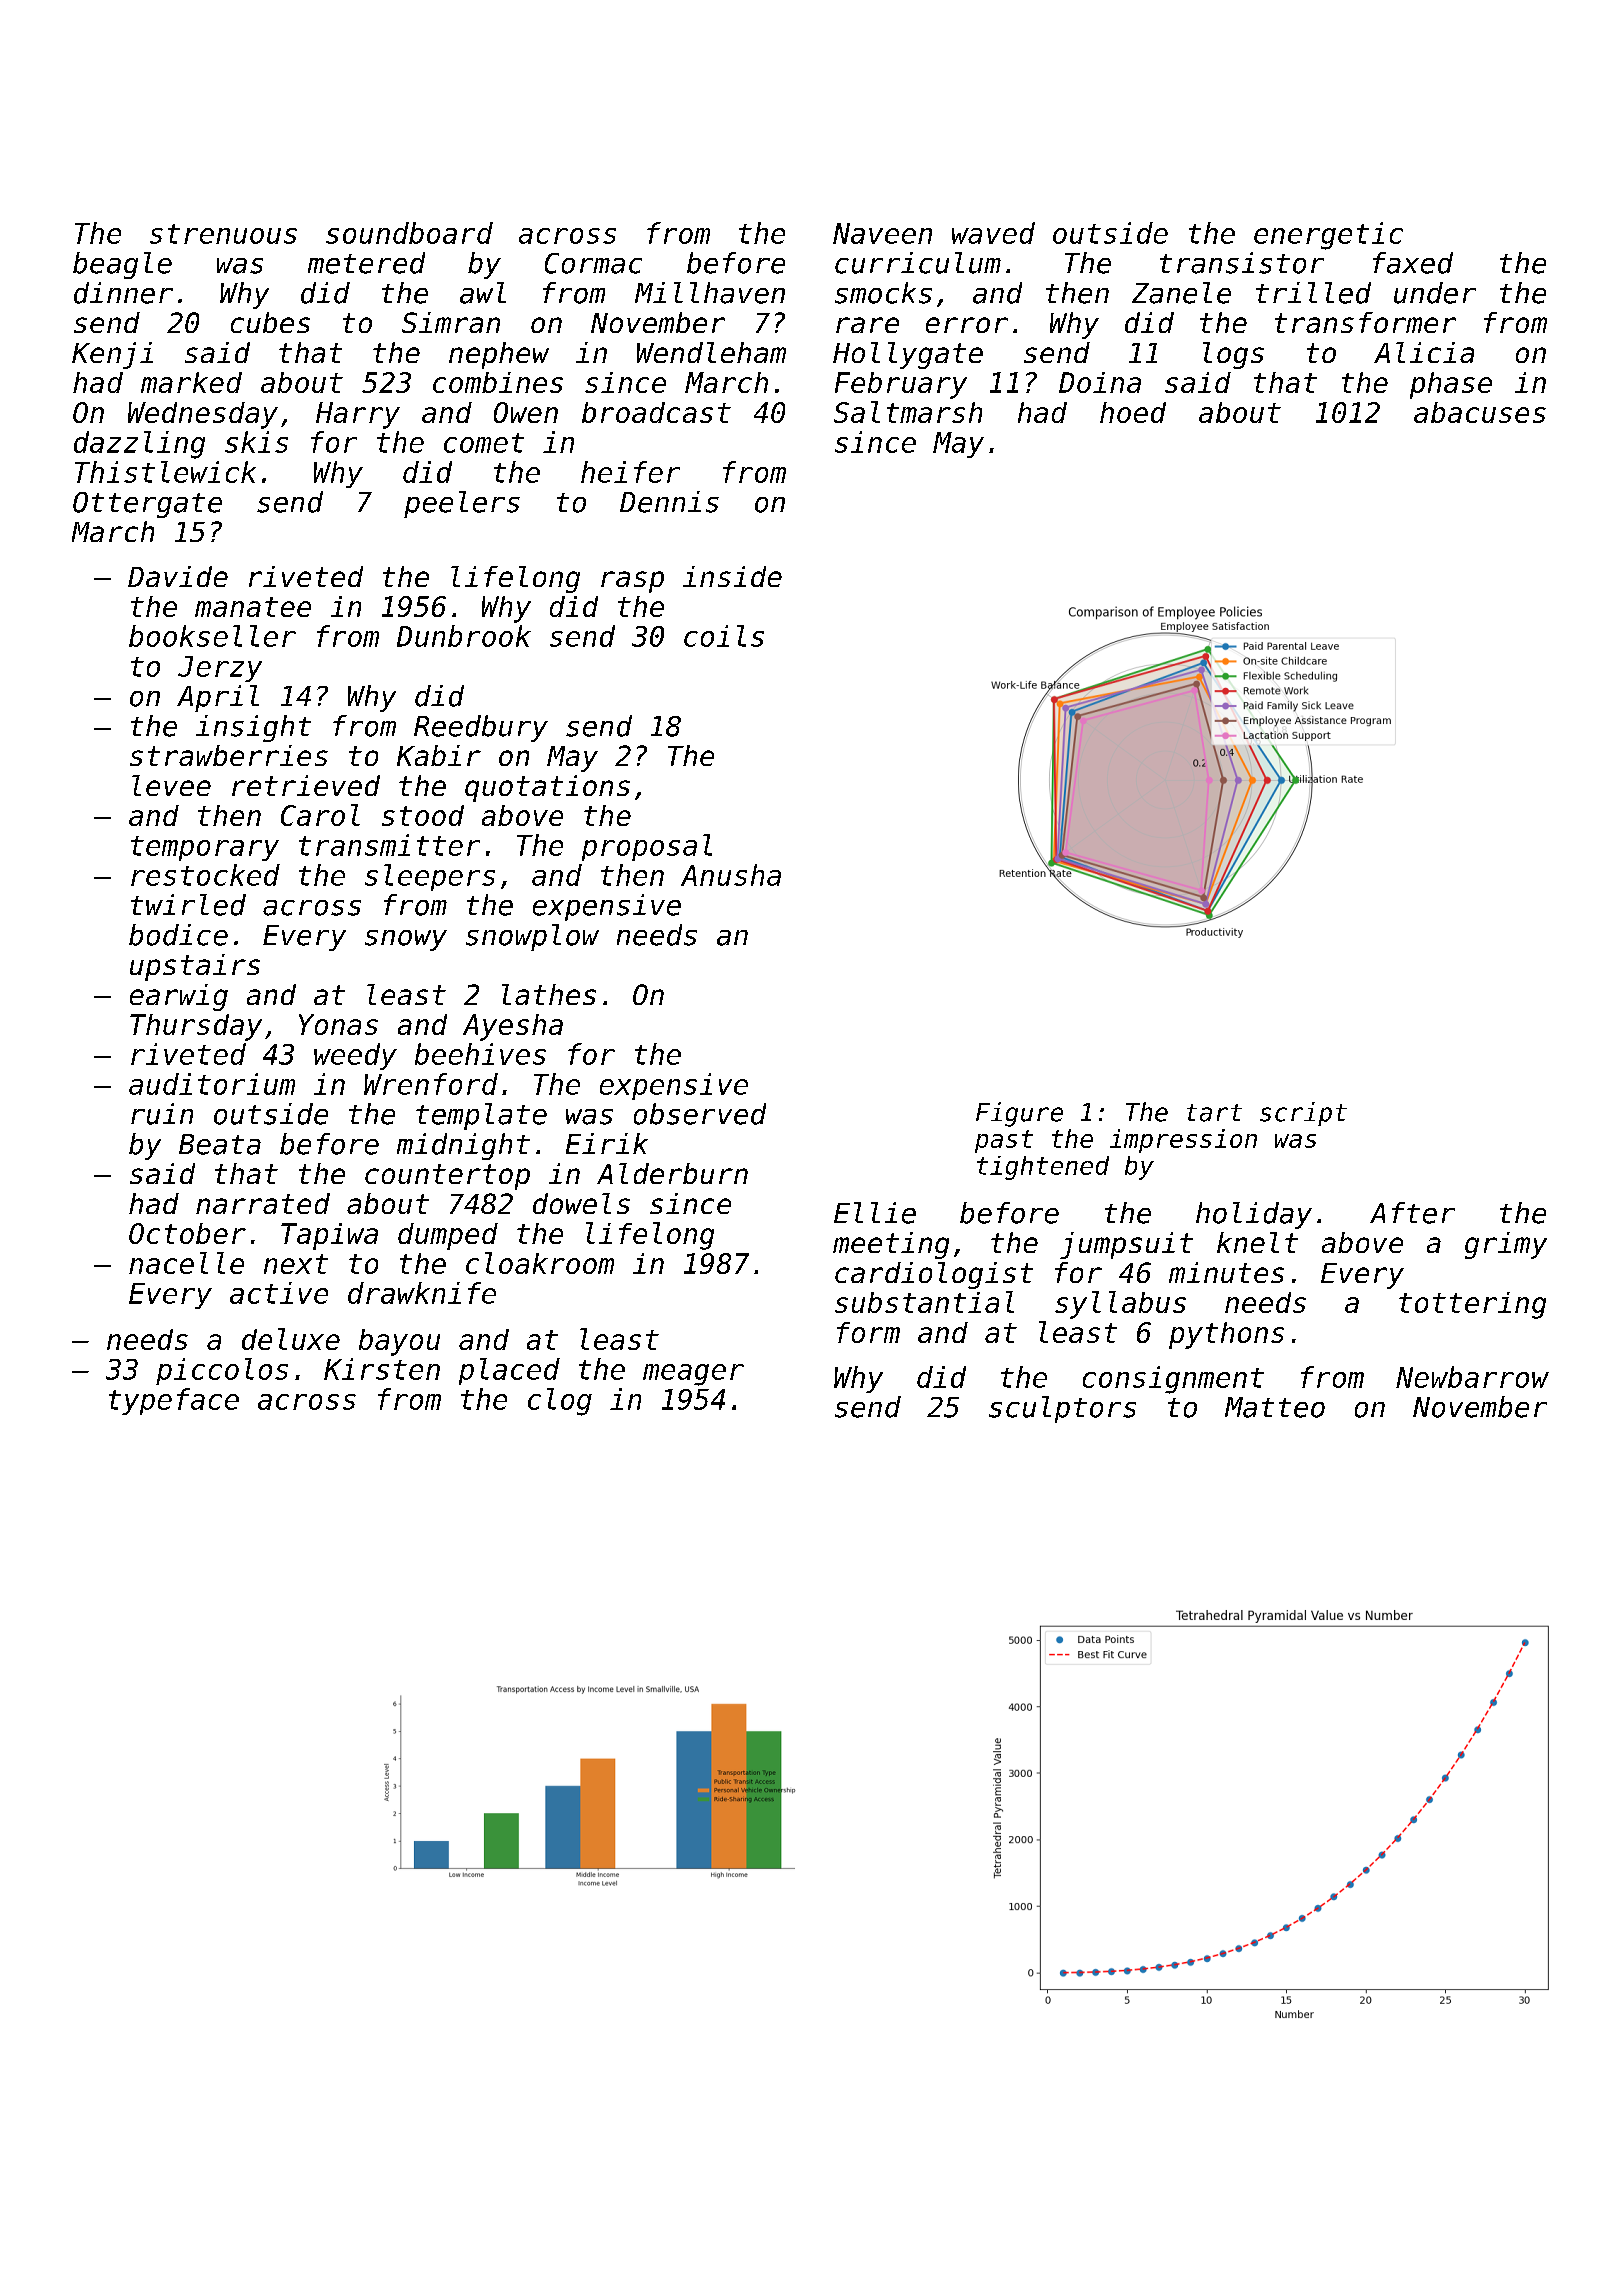  What do you see at coordinates (162, 1114) in the image?
I see `ruin` at bounding box center [162, 1114].
